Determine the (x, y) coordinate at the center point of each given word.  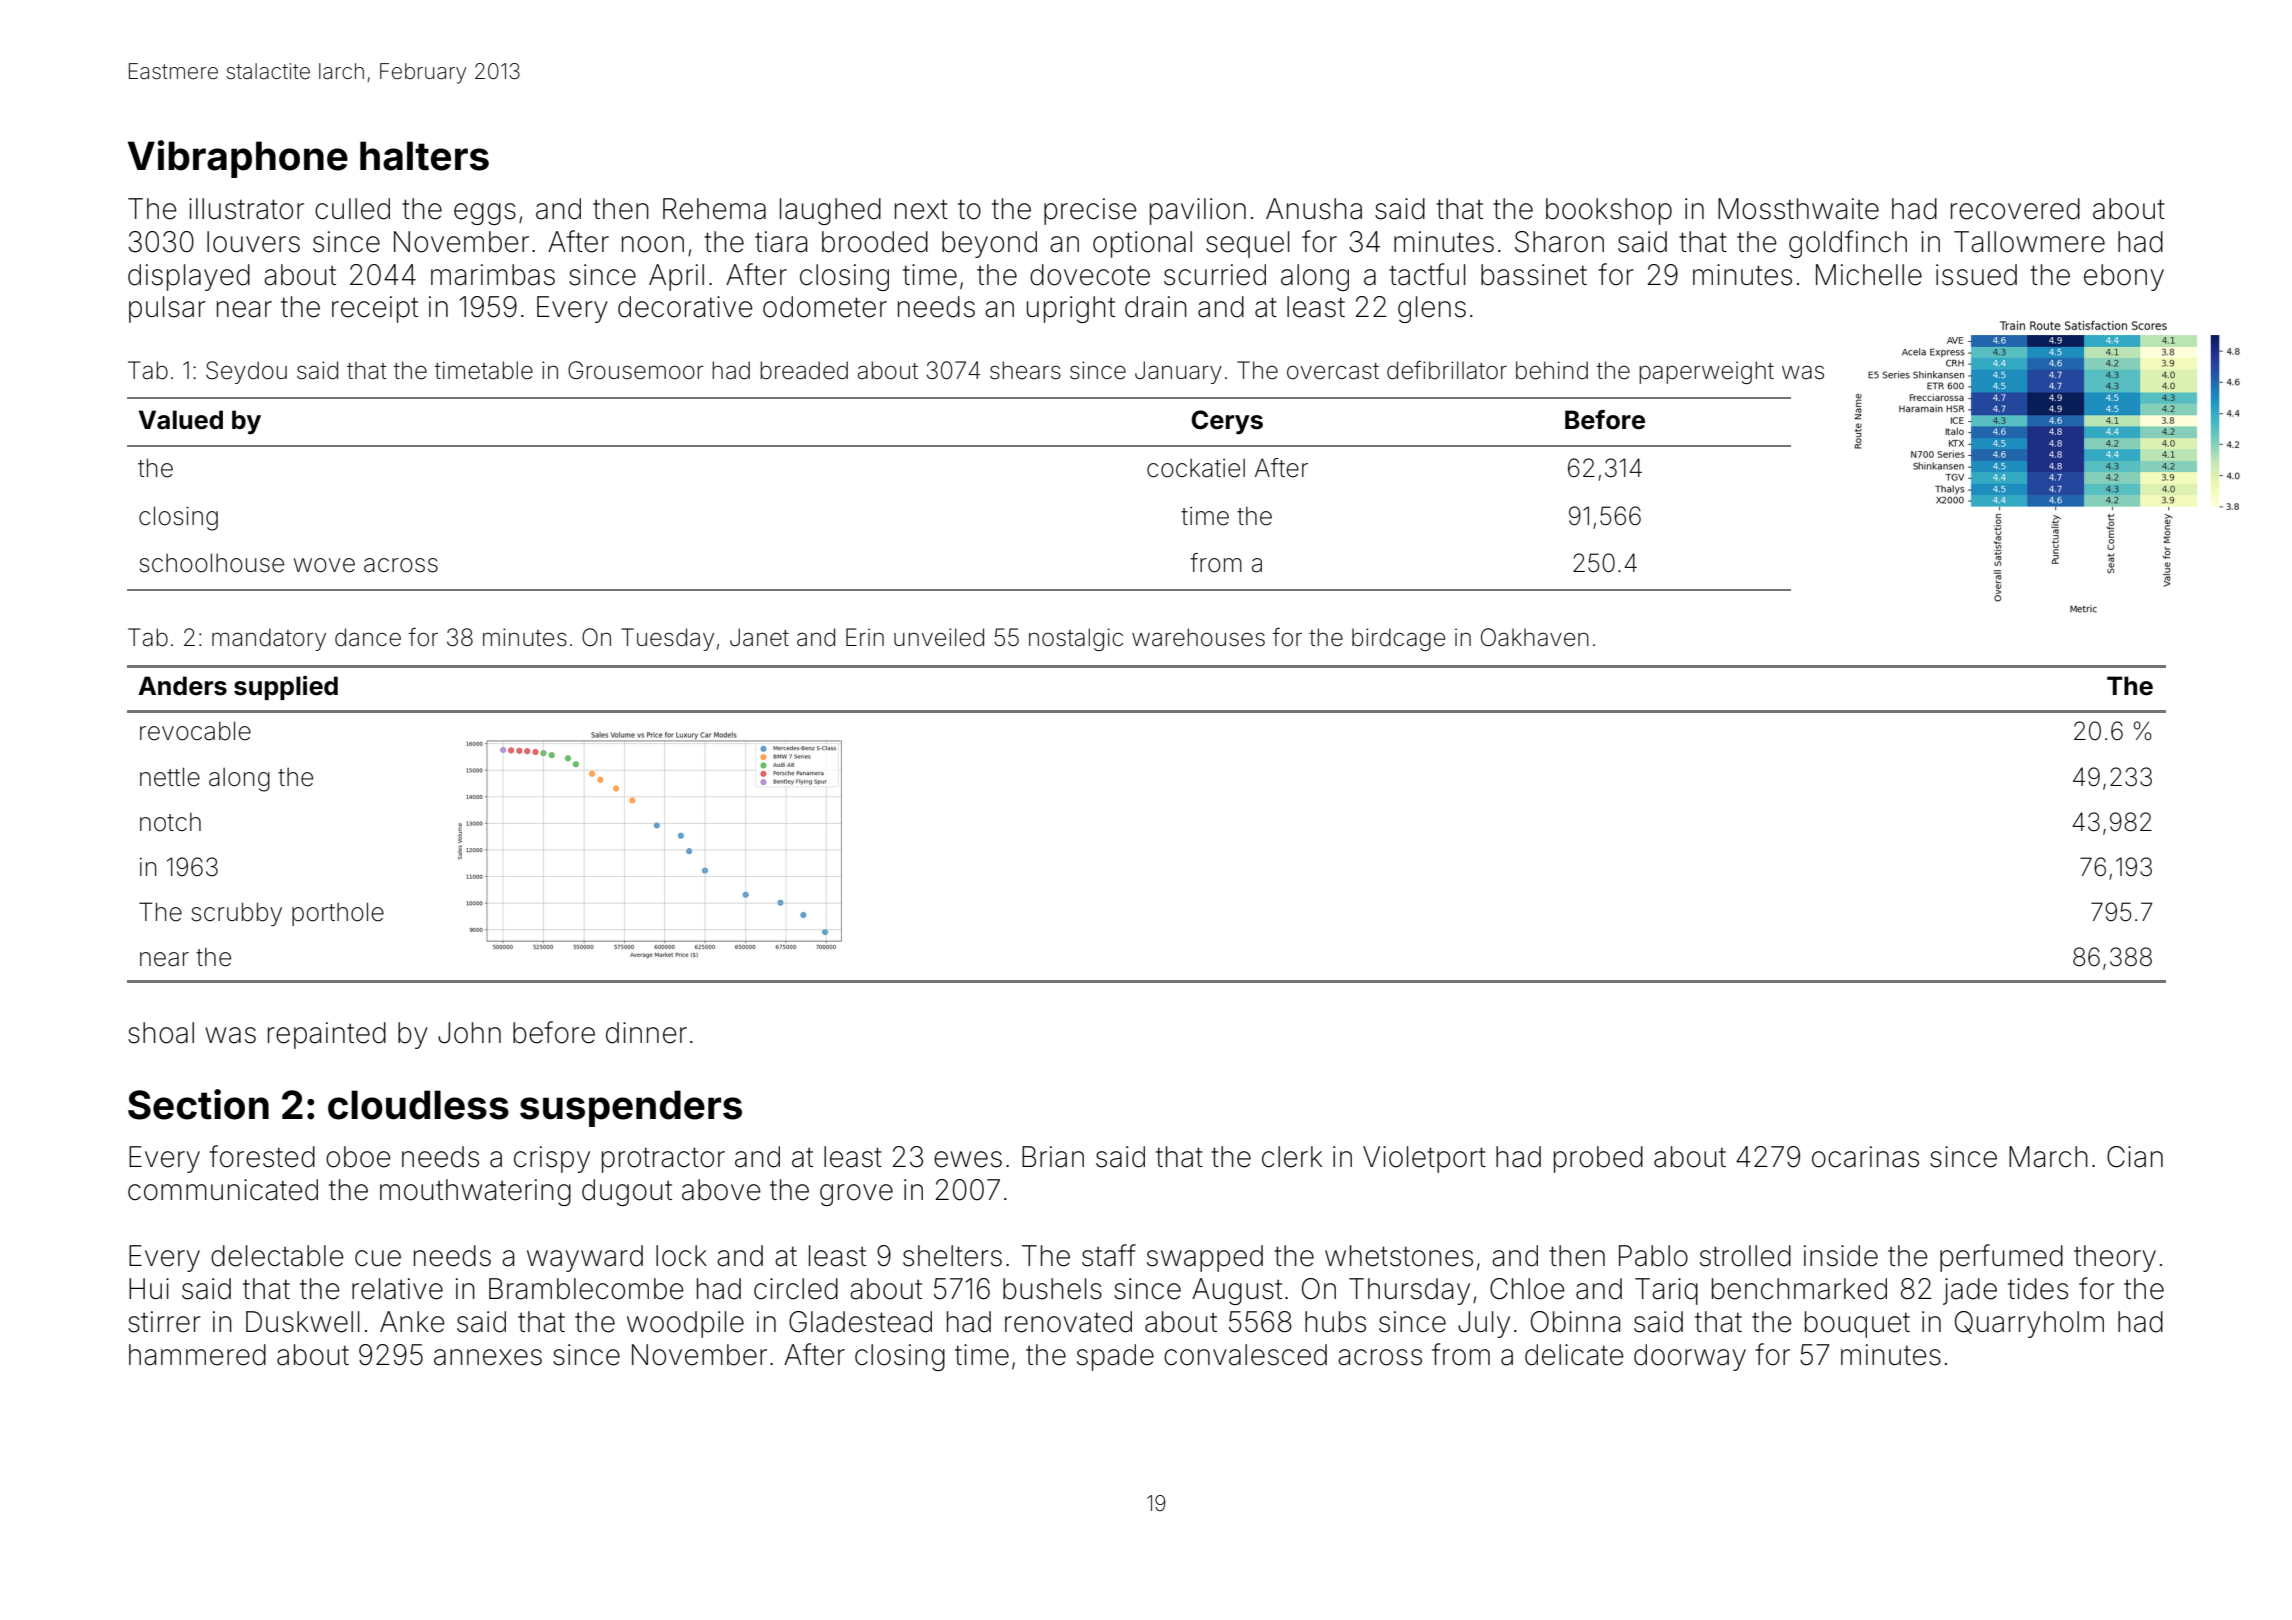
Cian (2135, 1157)
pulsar (167, 309)
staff (1109, 1255)
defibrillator (1447, 370)
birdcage (1398, 639)
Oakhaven (1535, 637)
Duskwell (303, 1322)
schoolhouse (211, 563)
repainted (327, 1035)
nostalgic (1076, 639)
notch (170, 822)
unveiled (939, 637)
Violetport (1424, 1159)
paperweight (1706, 372)
